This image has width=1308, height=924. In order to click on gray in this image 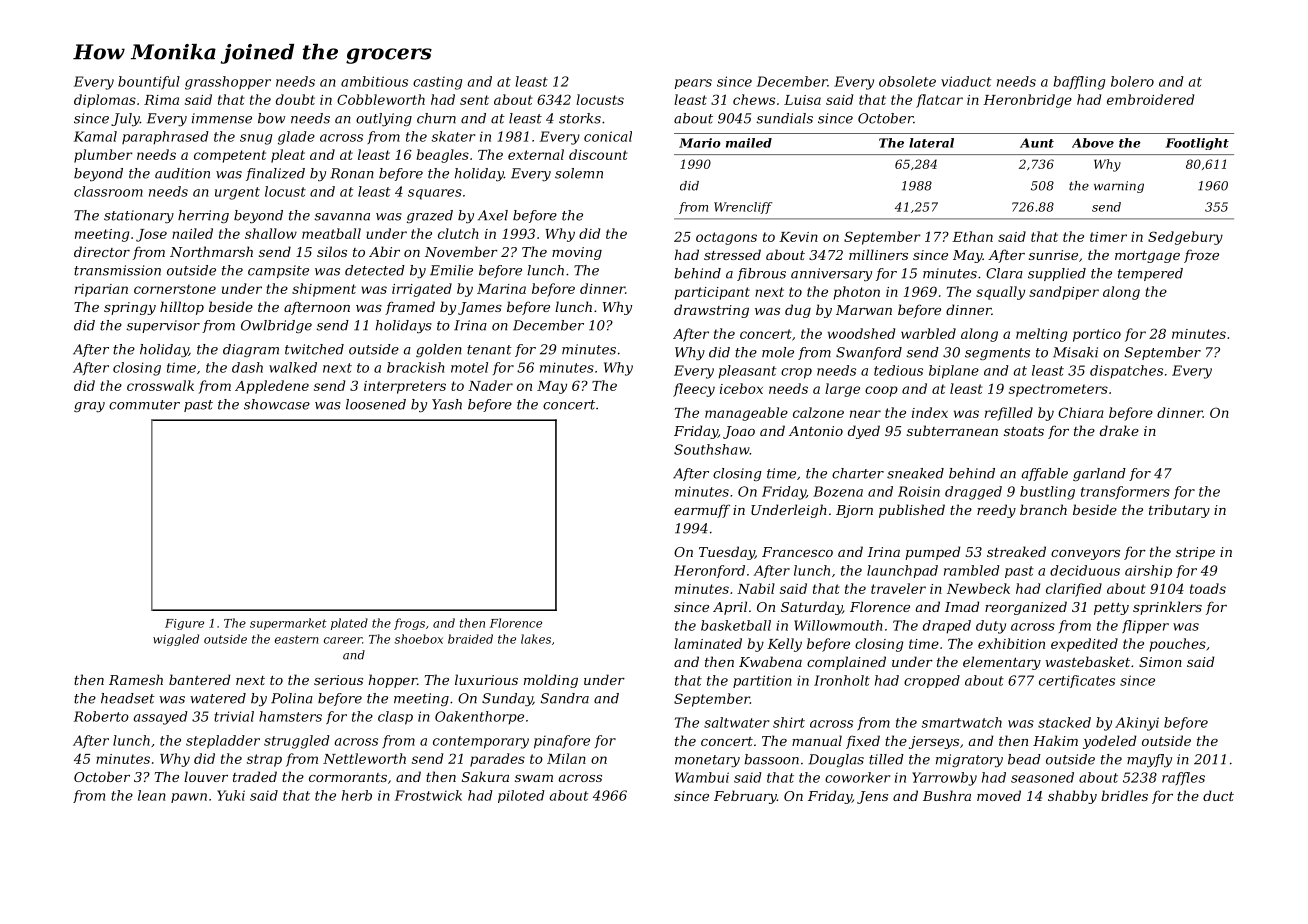, I will do `click(89, 407)`.
